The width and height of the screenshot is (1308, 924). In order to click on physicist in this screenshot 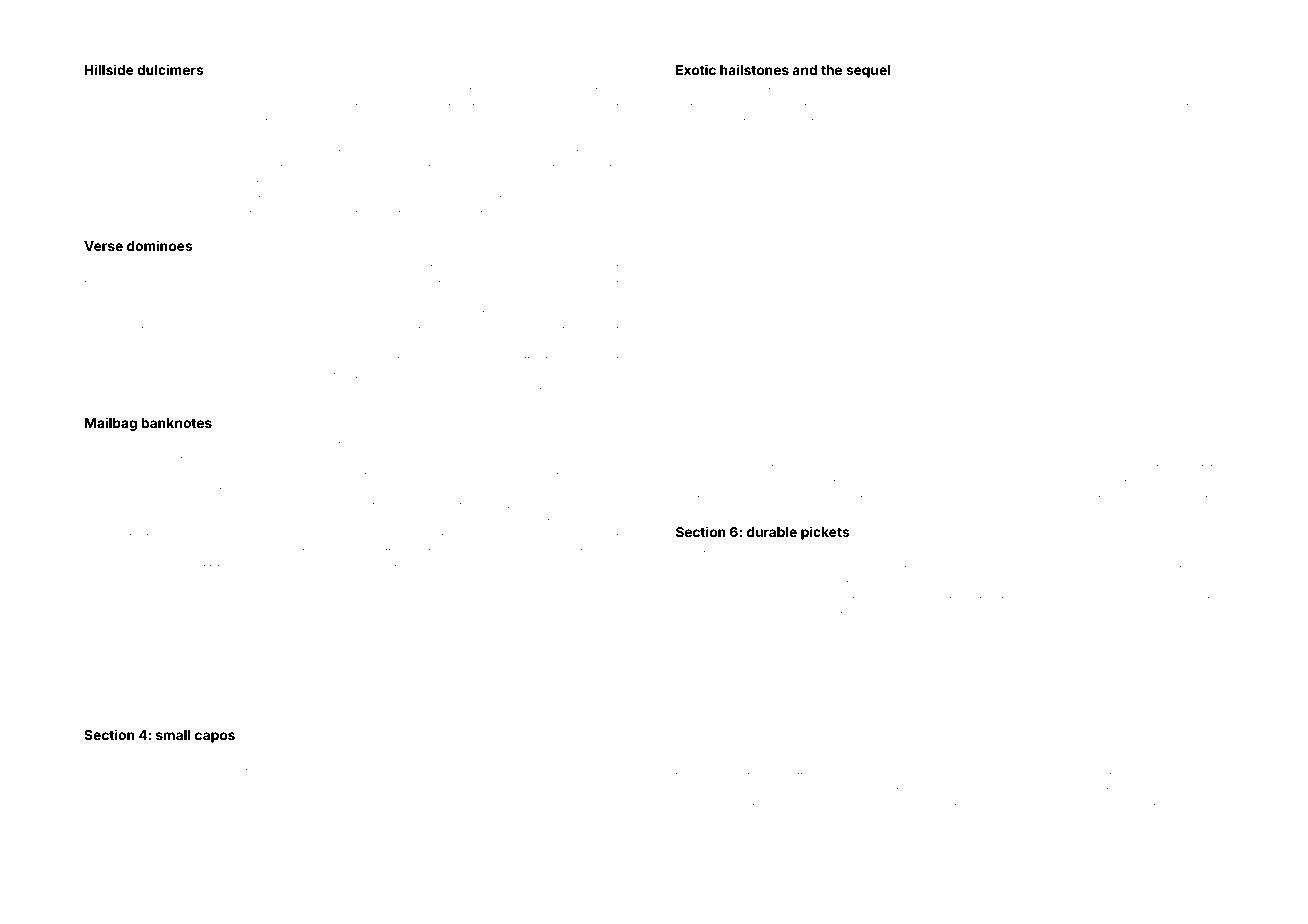, I will do `click(184, 569)`.
